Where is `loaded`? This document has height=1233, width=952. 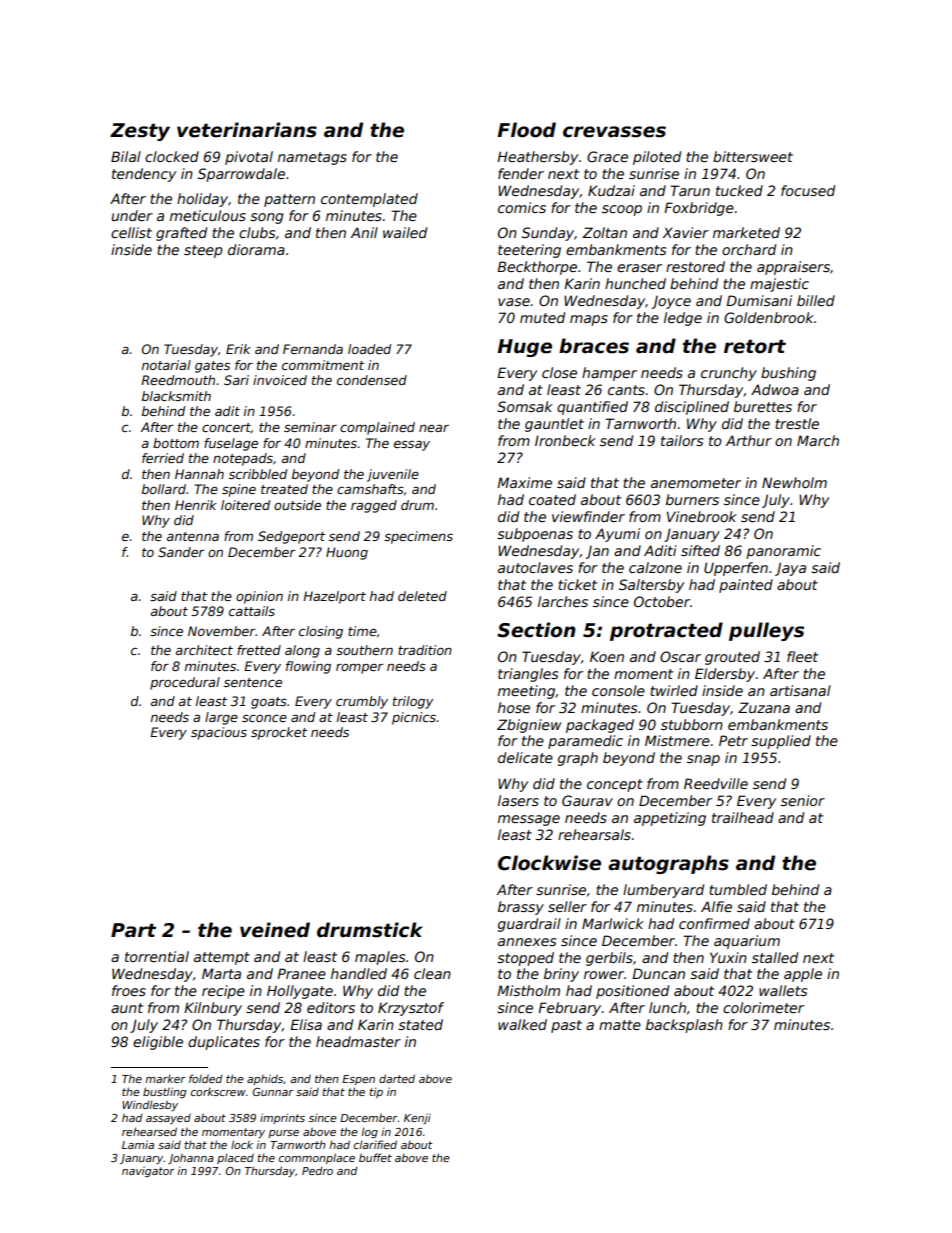
loaded is located at coordinates (369, 349).
